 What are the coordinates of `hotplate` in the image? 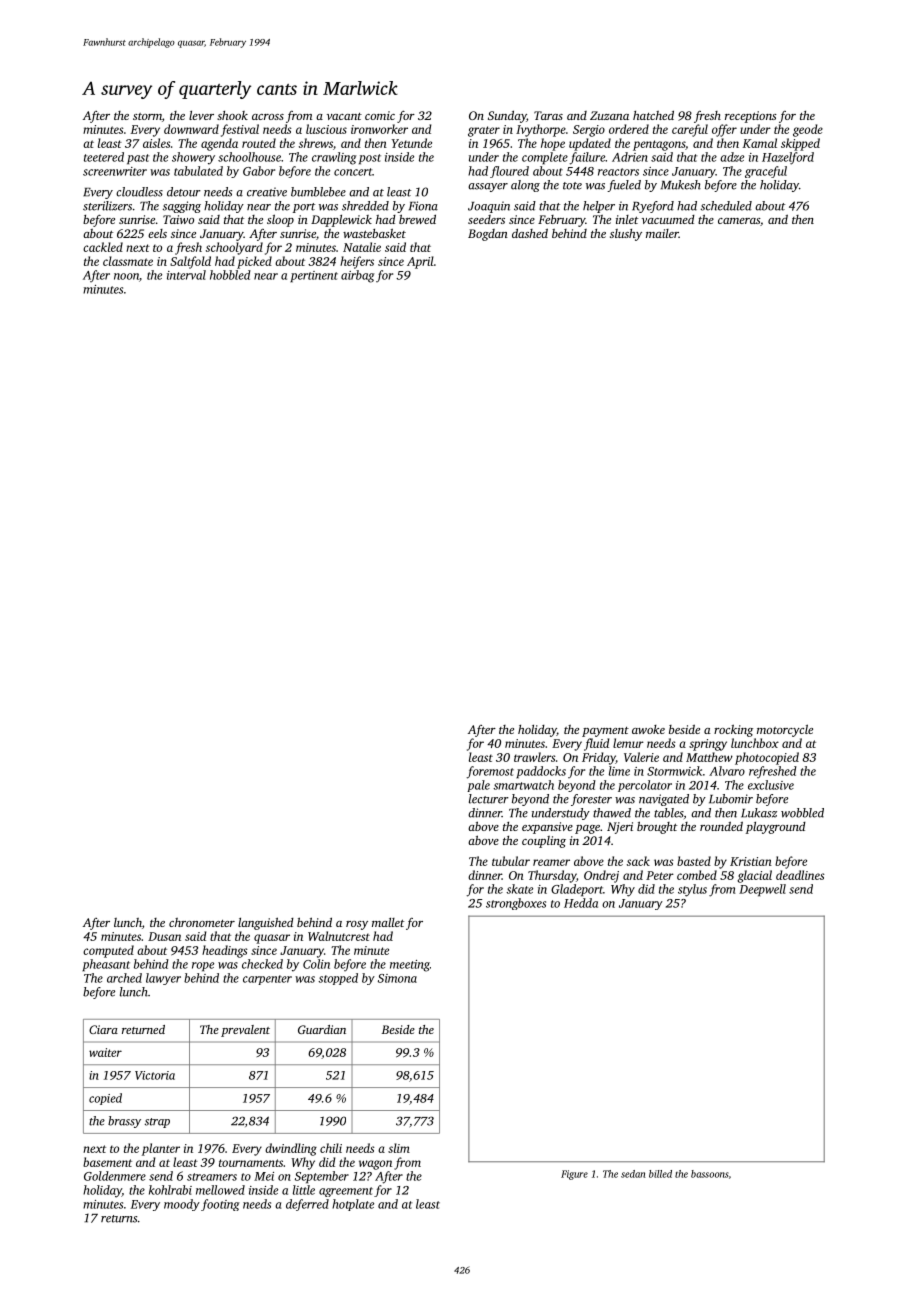 It's located at (353, 1205).
